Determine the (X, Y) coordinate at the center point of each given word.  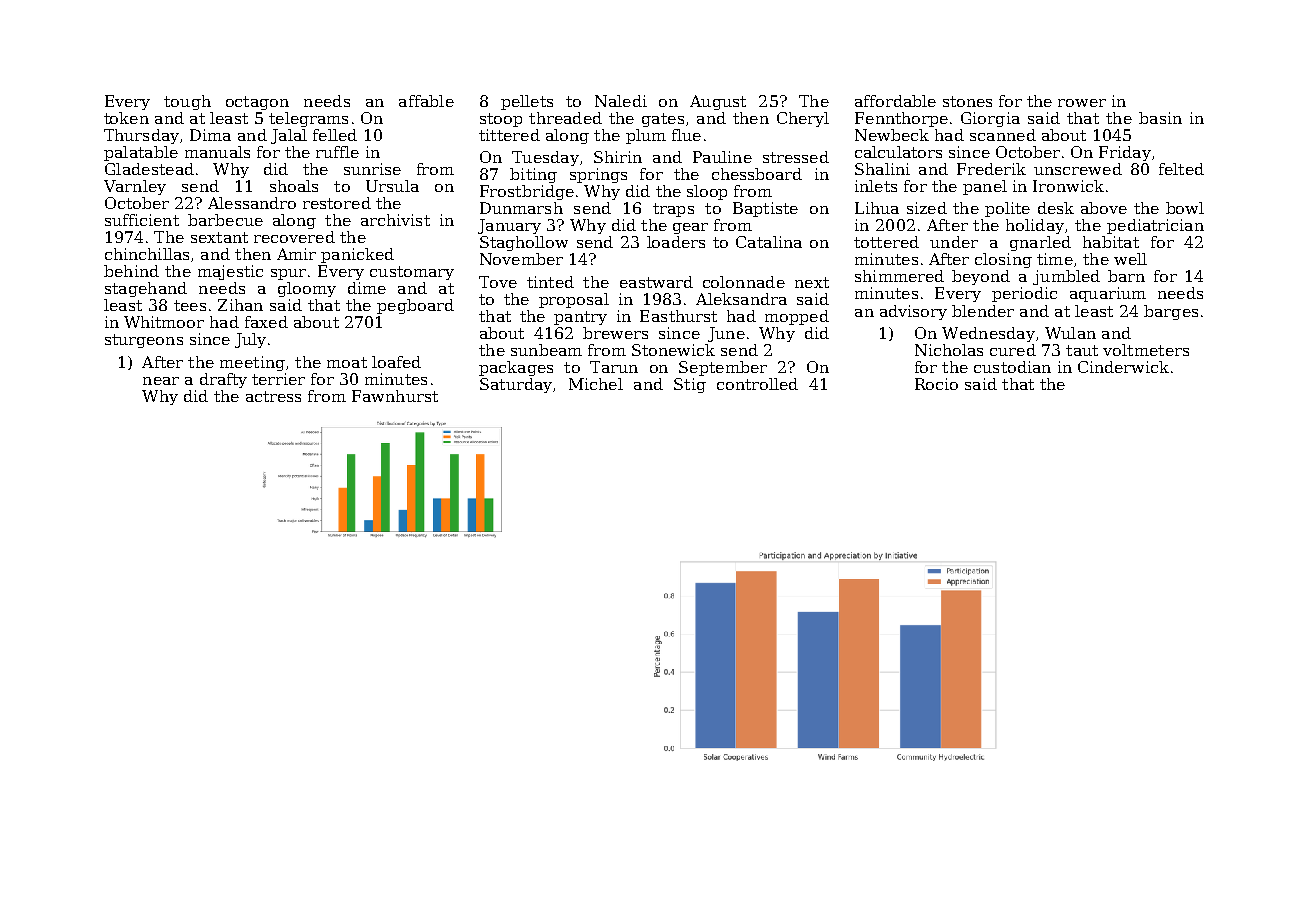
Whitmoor (164, 322)
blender (983, 311)
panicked (357, 255)
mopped (797, 317)
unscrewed (1078, 169)
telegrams (308, 119)
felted (1181, 169)
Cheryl (803, 119)
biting (533, 175)
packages (516, 368)
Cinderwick (1123, 367)
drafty (223, 380)
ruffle (337, 152)
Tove (498, 282)
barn (1126, 276)
